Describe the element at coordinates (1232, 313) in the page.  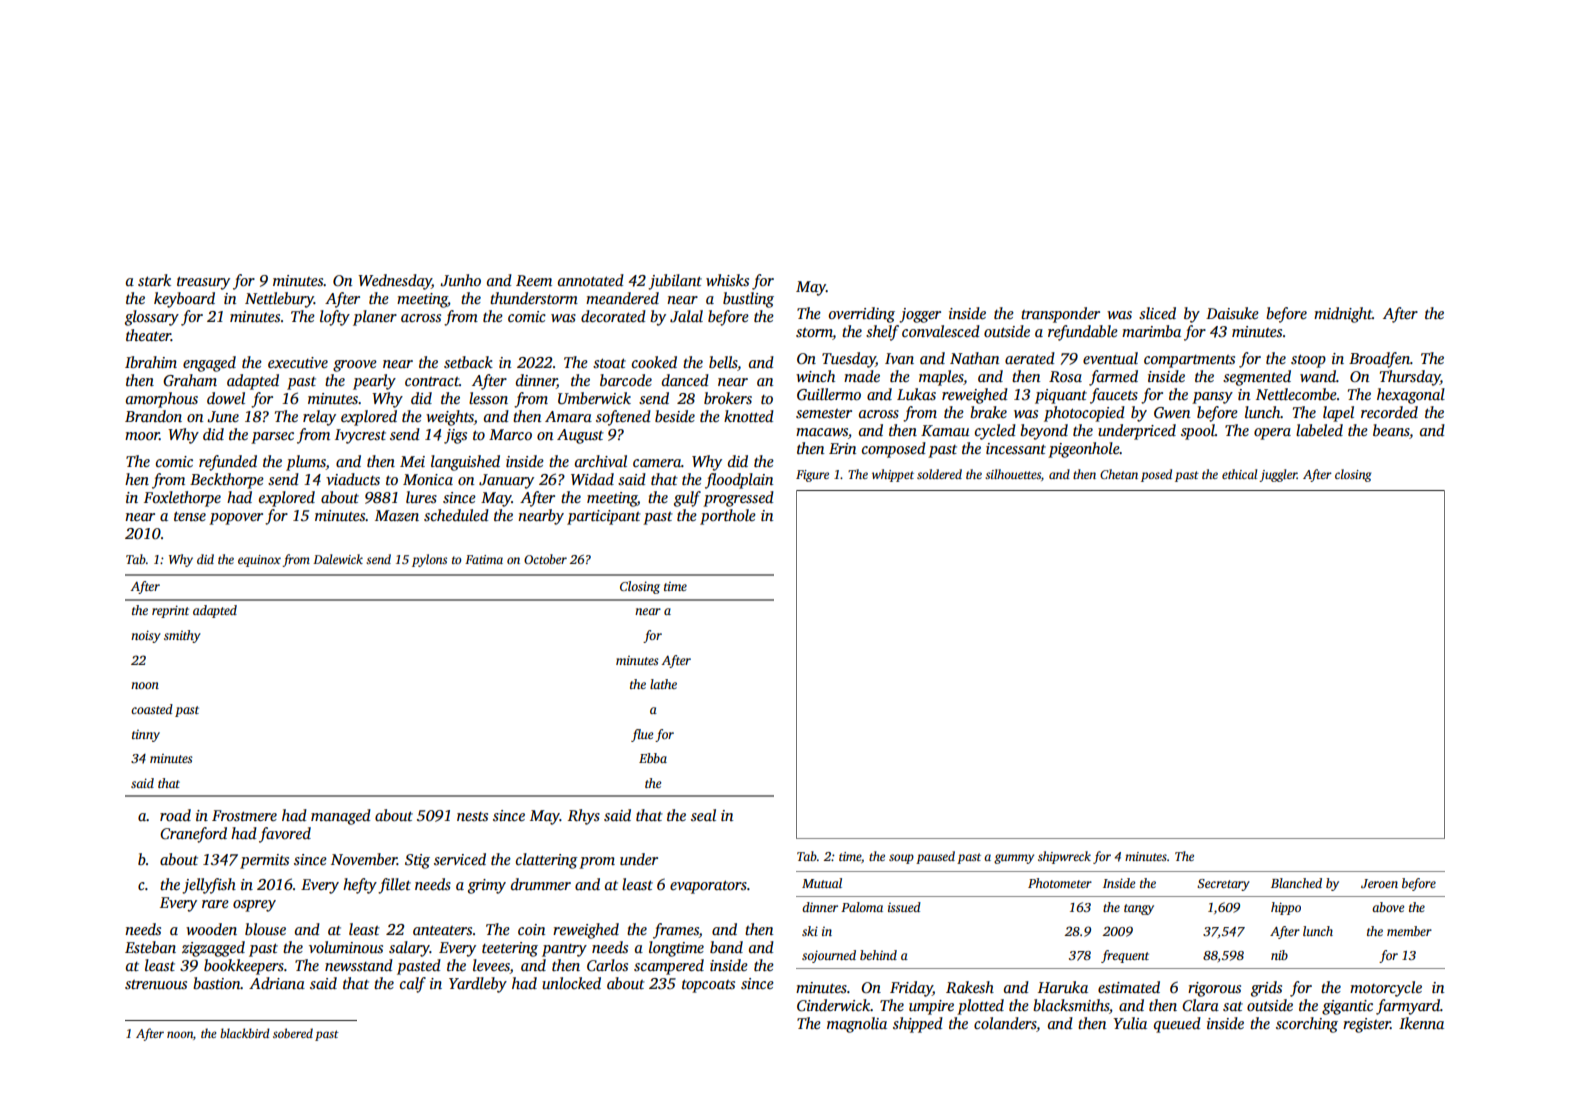
I see `Daisuke` at that location.
